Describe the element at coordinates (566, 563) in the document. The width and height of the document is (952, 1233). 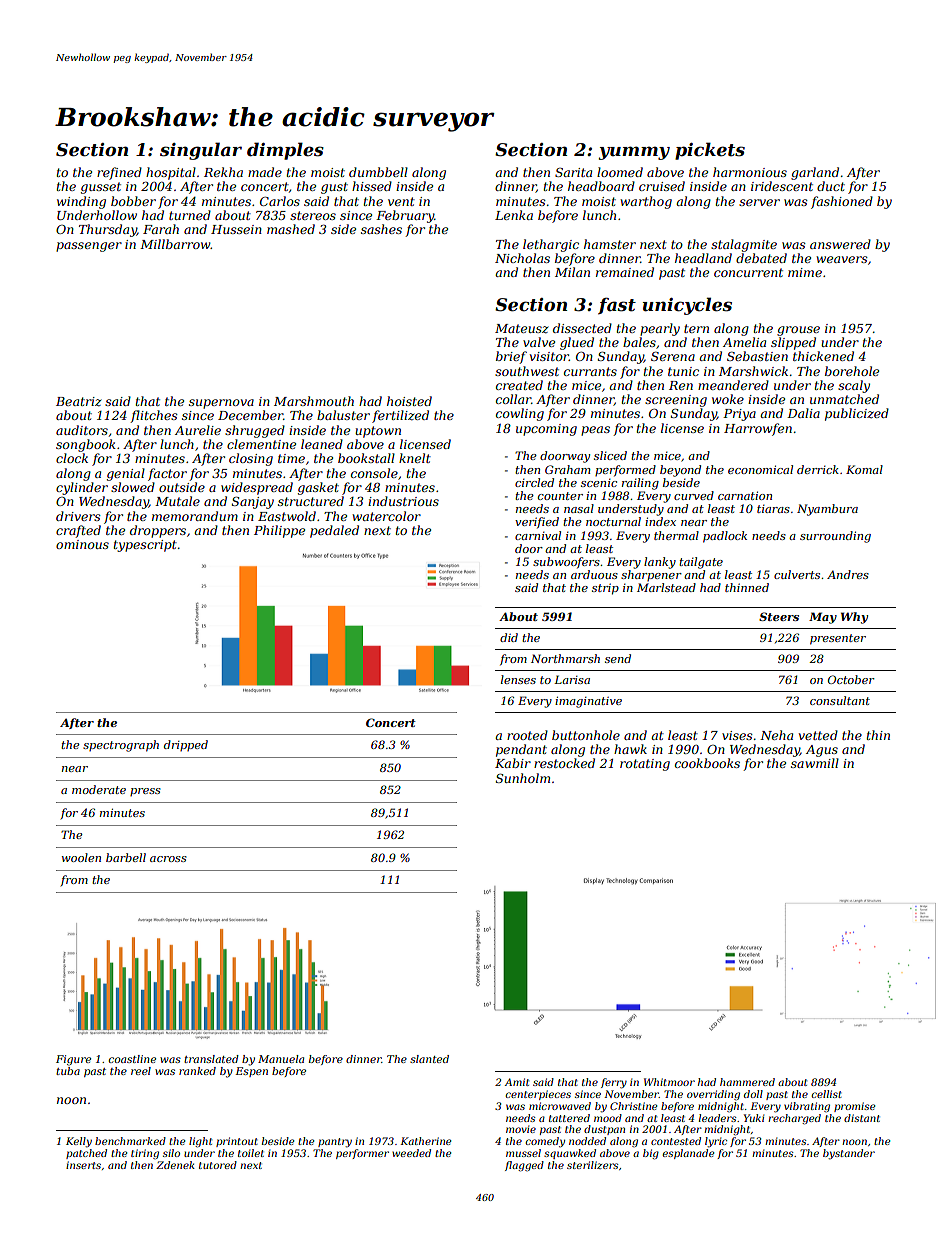
I see `subwoofers` at that location.
